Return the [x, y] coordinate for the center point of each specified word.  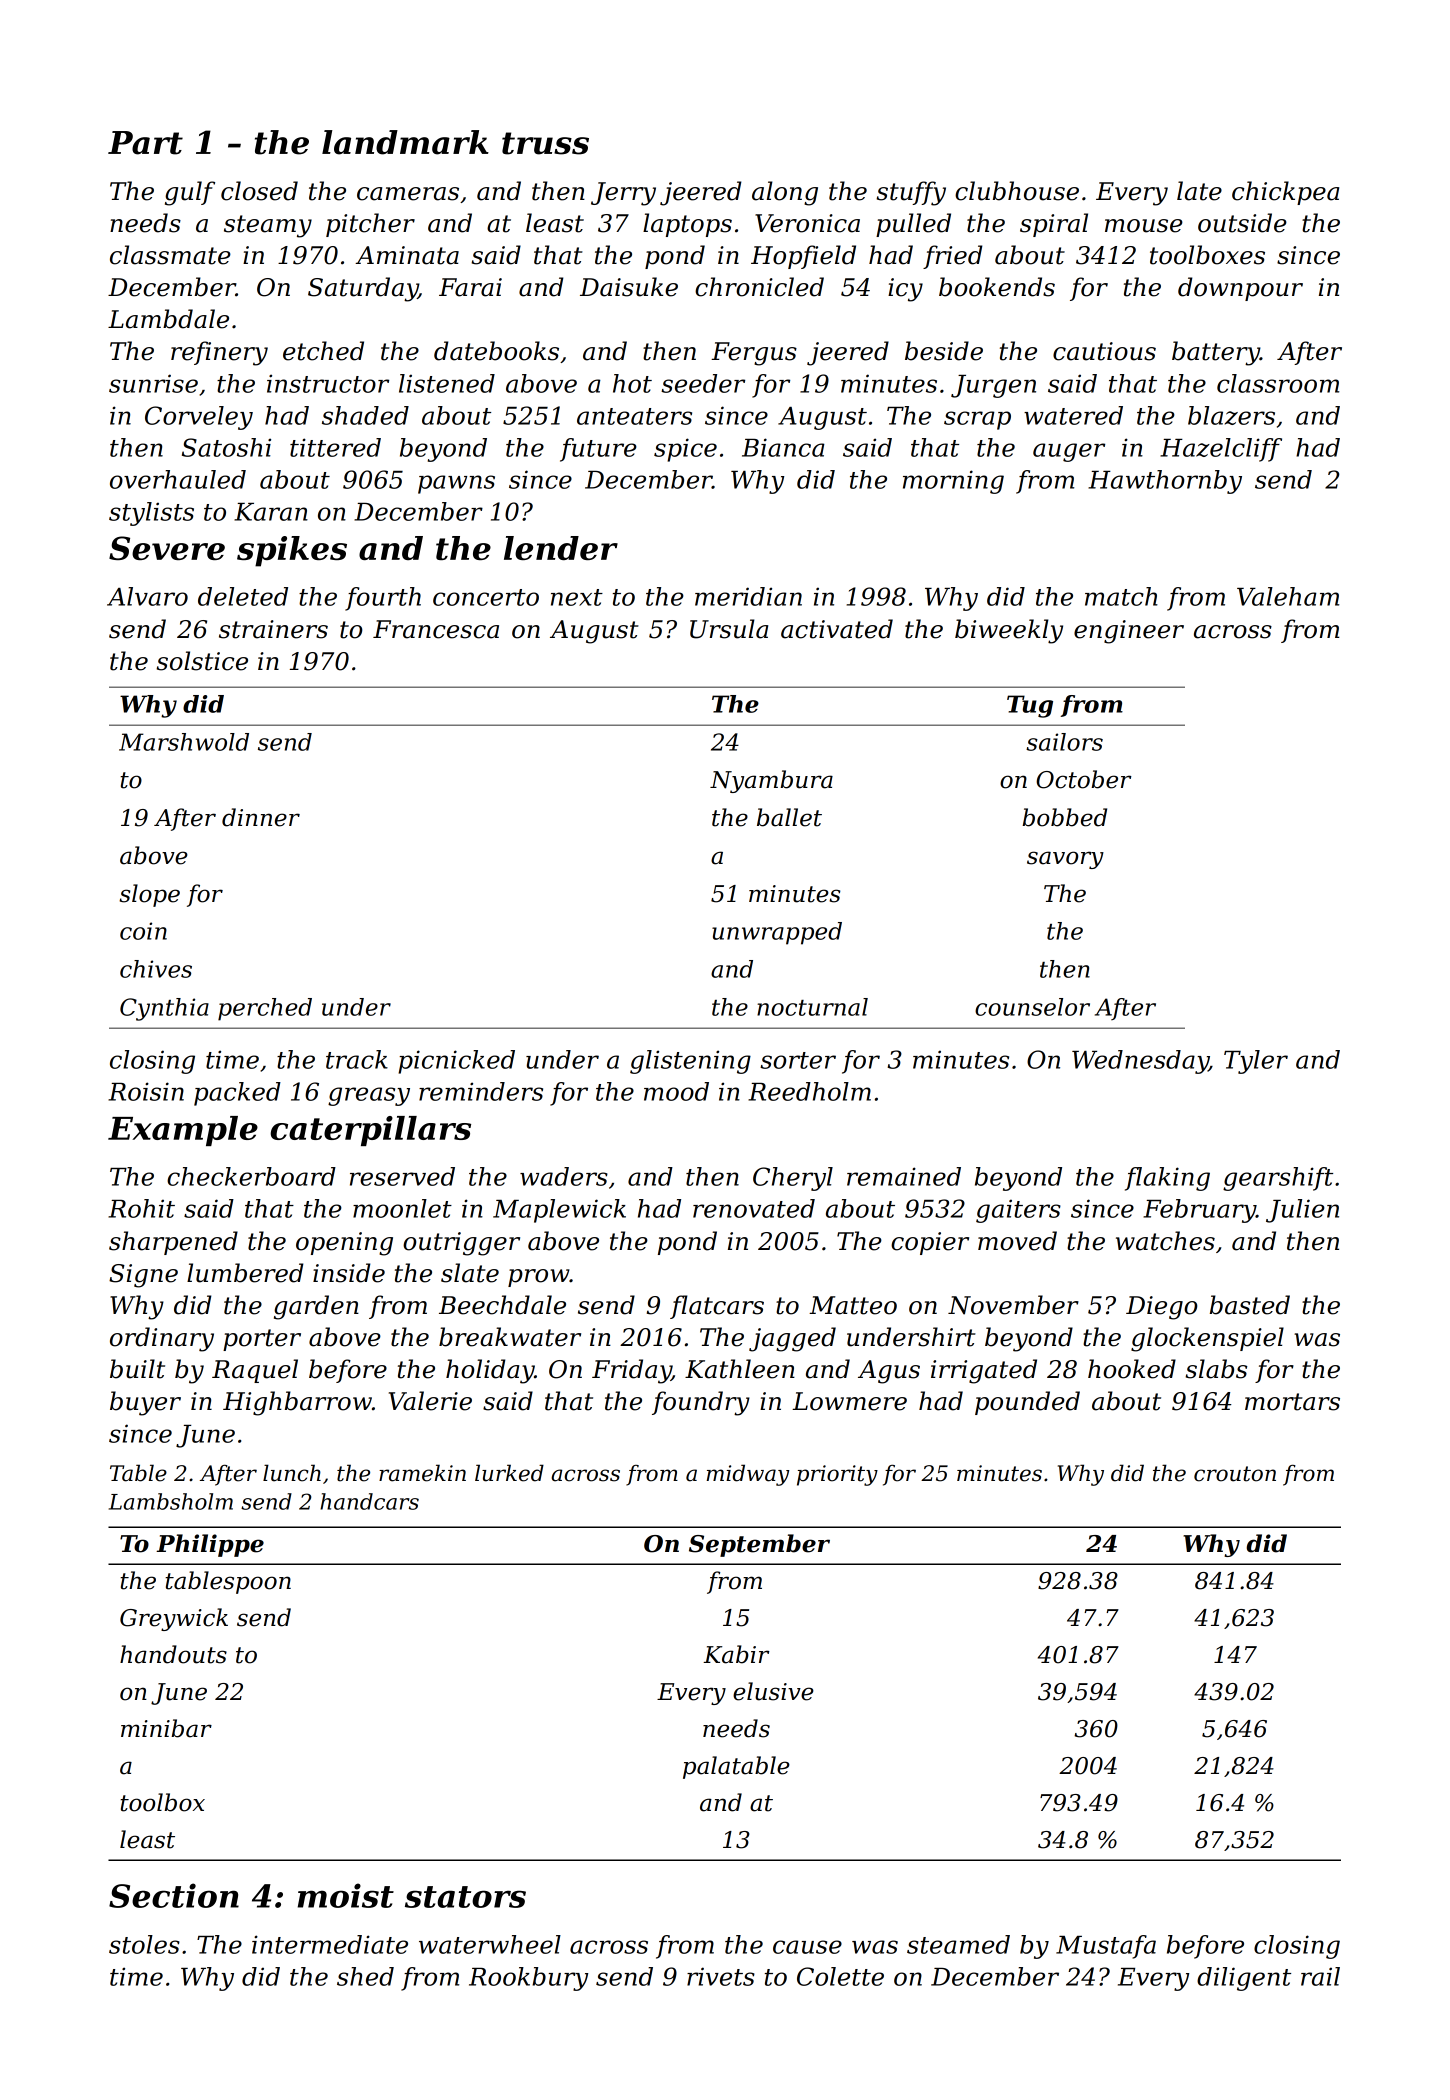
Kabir [736, 1654]
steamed [958, 1944]
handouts [173, 1654]
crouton [1235, 1474]
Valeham [1288, 596]
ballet [789, 817]
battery [1216, 353]
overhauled [178, 479]
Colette [840, 1976]
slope [149, 895]
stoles [144, 1944]
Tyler [1256, 1062]
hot [632, 383]
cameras [408, 194]
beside [944, 351]
